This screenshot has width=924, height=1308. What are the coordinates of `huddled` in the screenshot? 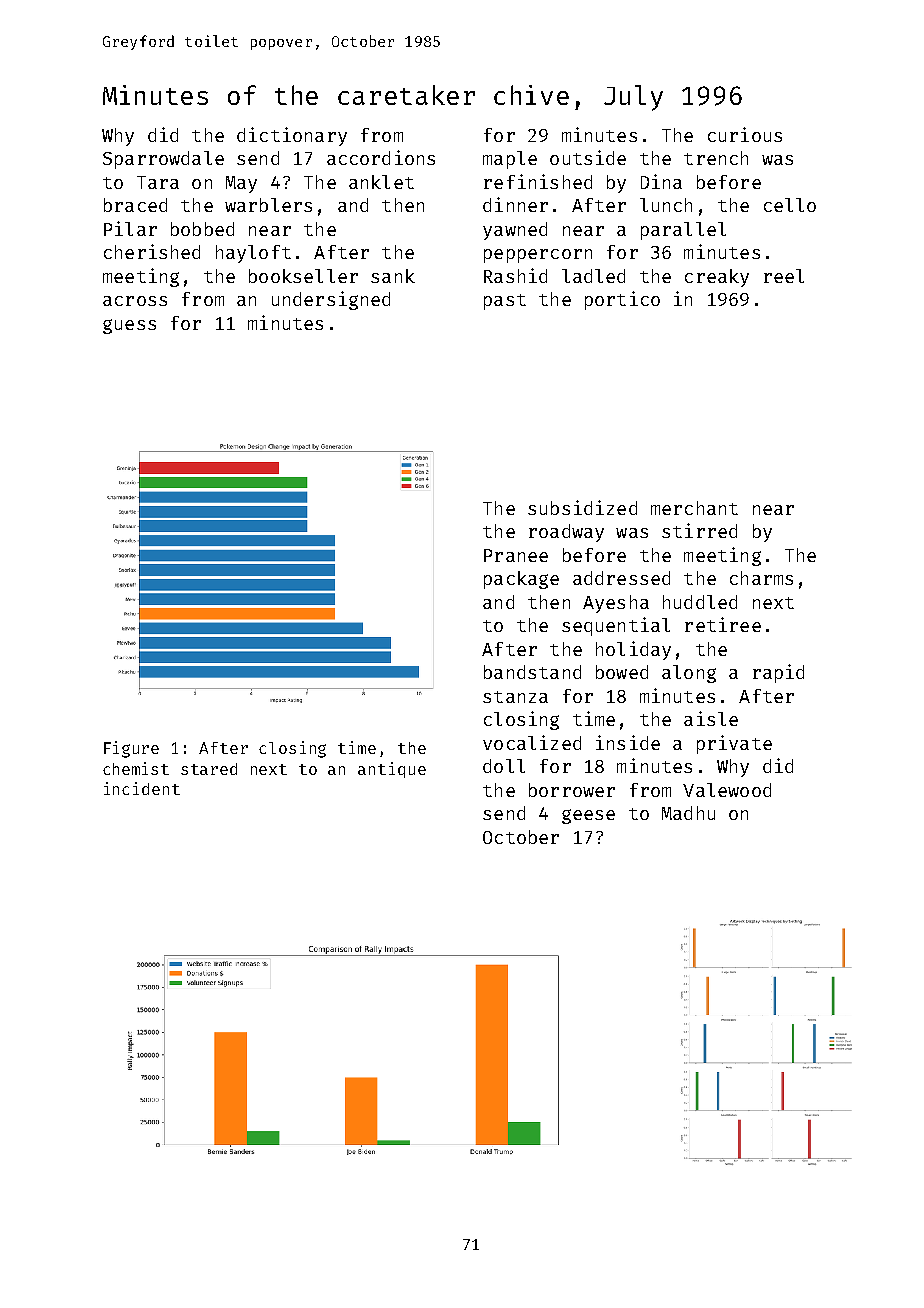 It's located at (700, 602).
